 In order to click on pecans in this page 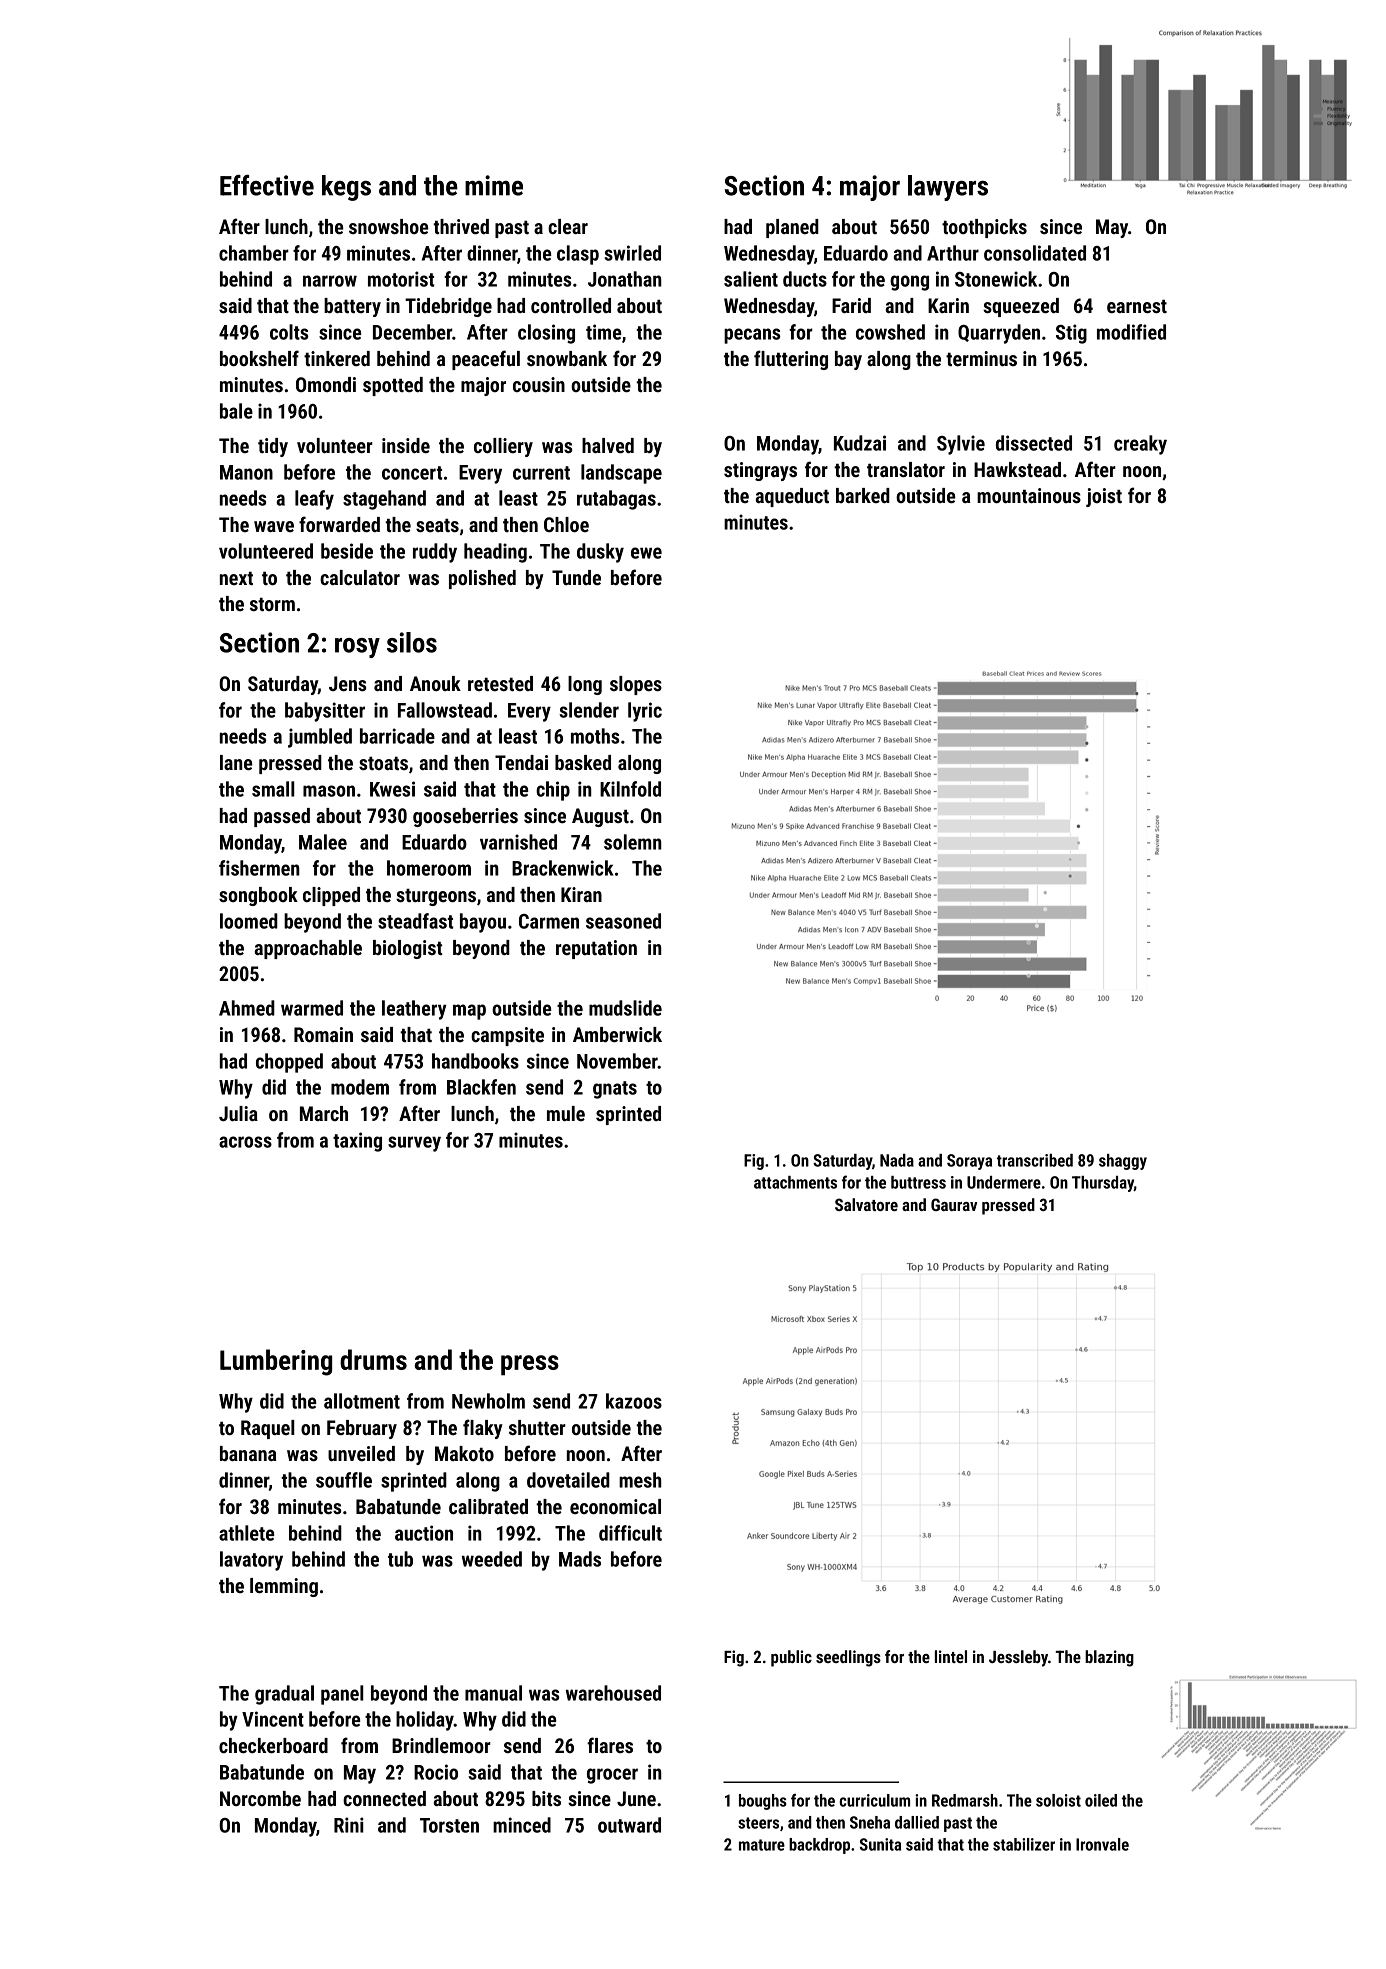, I will do `click(752, 336)`.
